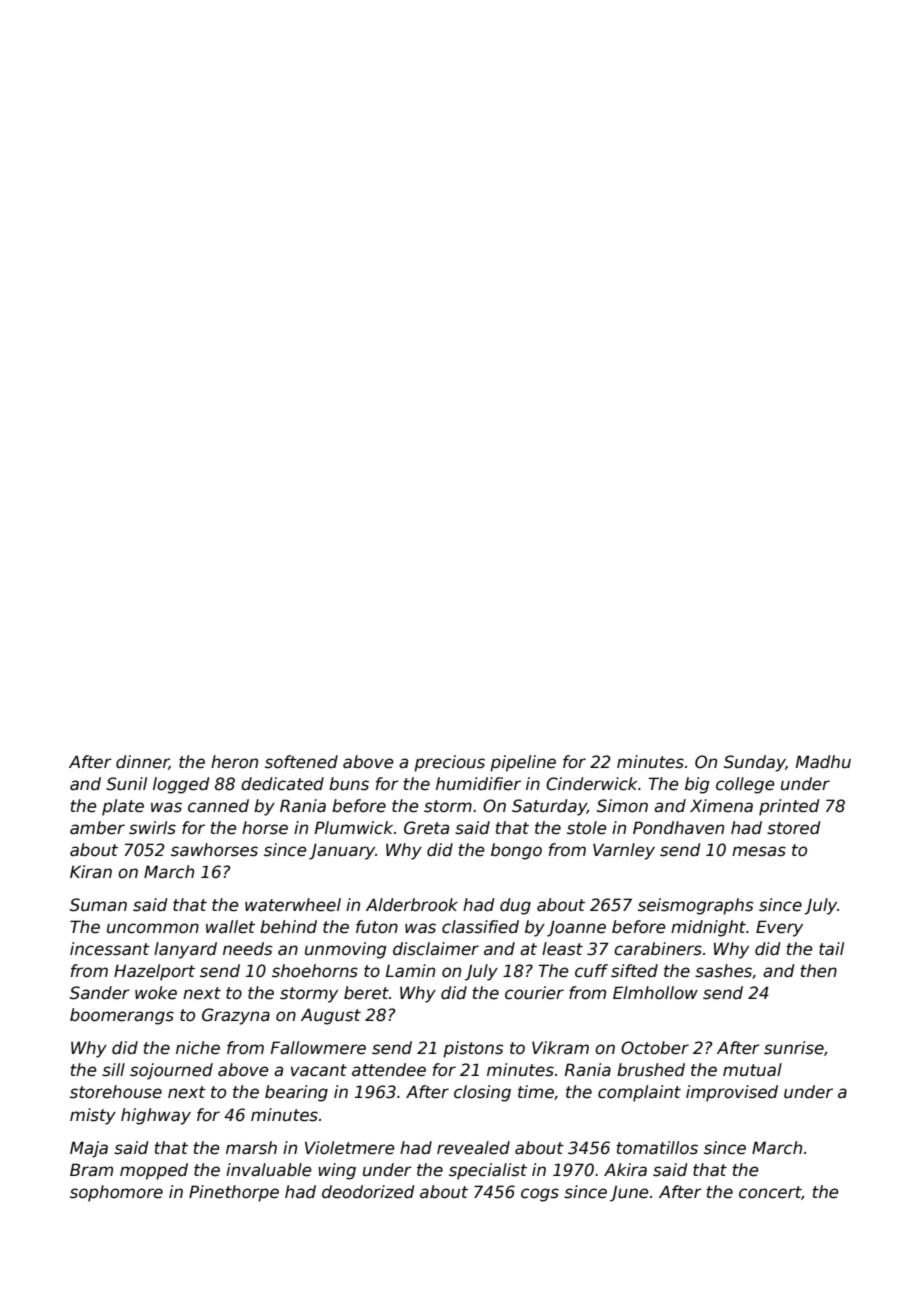  What do you see at coordinates (482, 1093) in the page?
I see `closing` at bounding box center [482, 1093].
